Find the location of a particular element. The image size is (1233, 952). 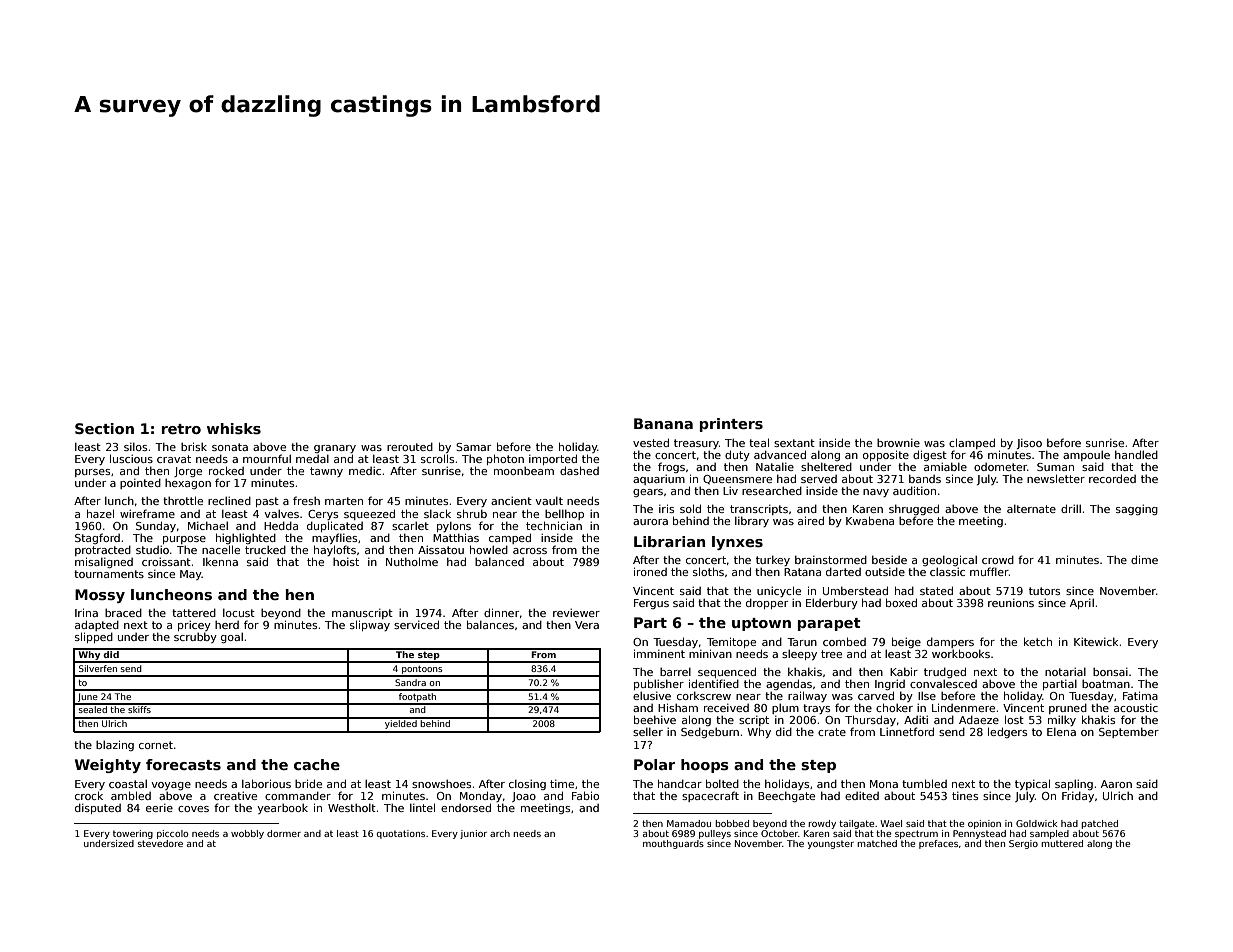

misaligned is located at coordinates (104, 562).
